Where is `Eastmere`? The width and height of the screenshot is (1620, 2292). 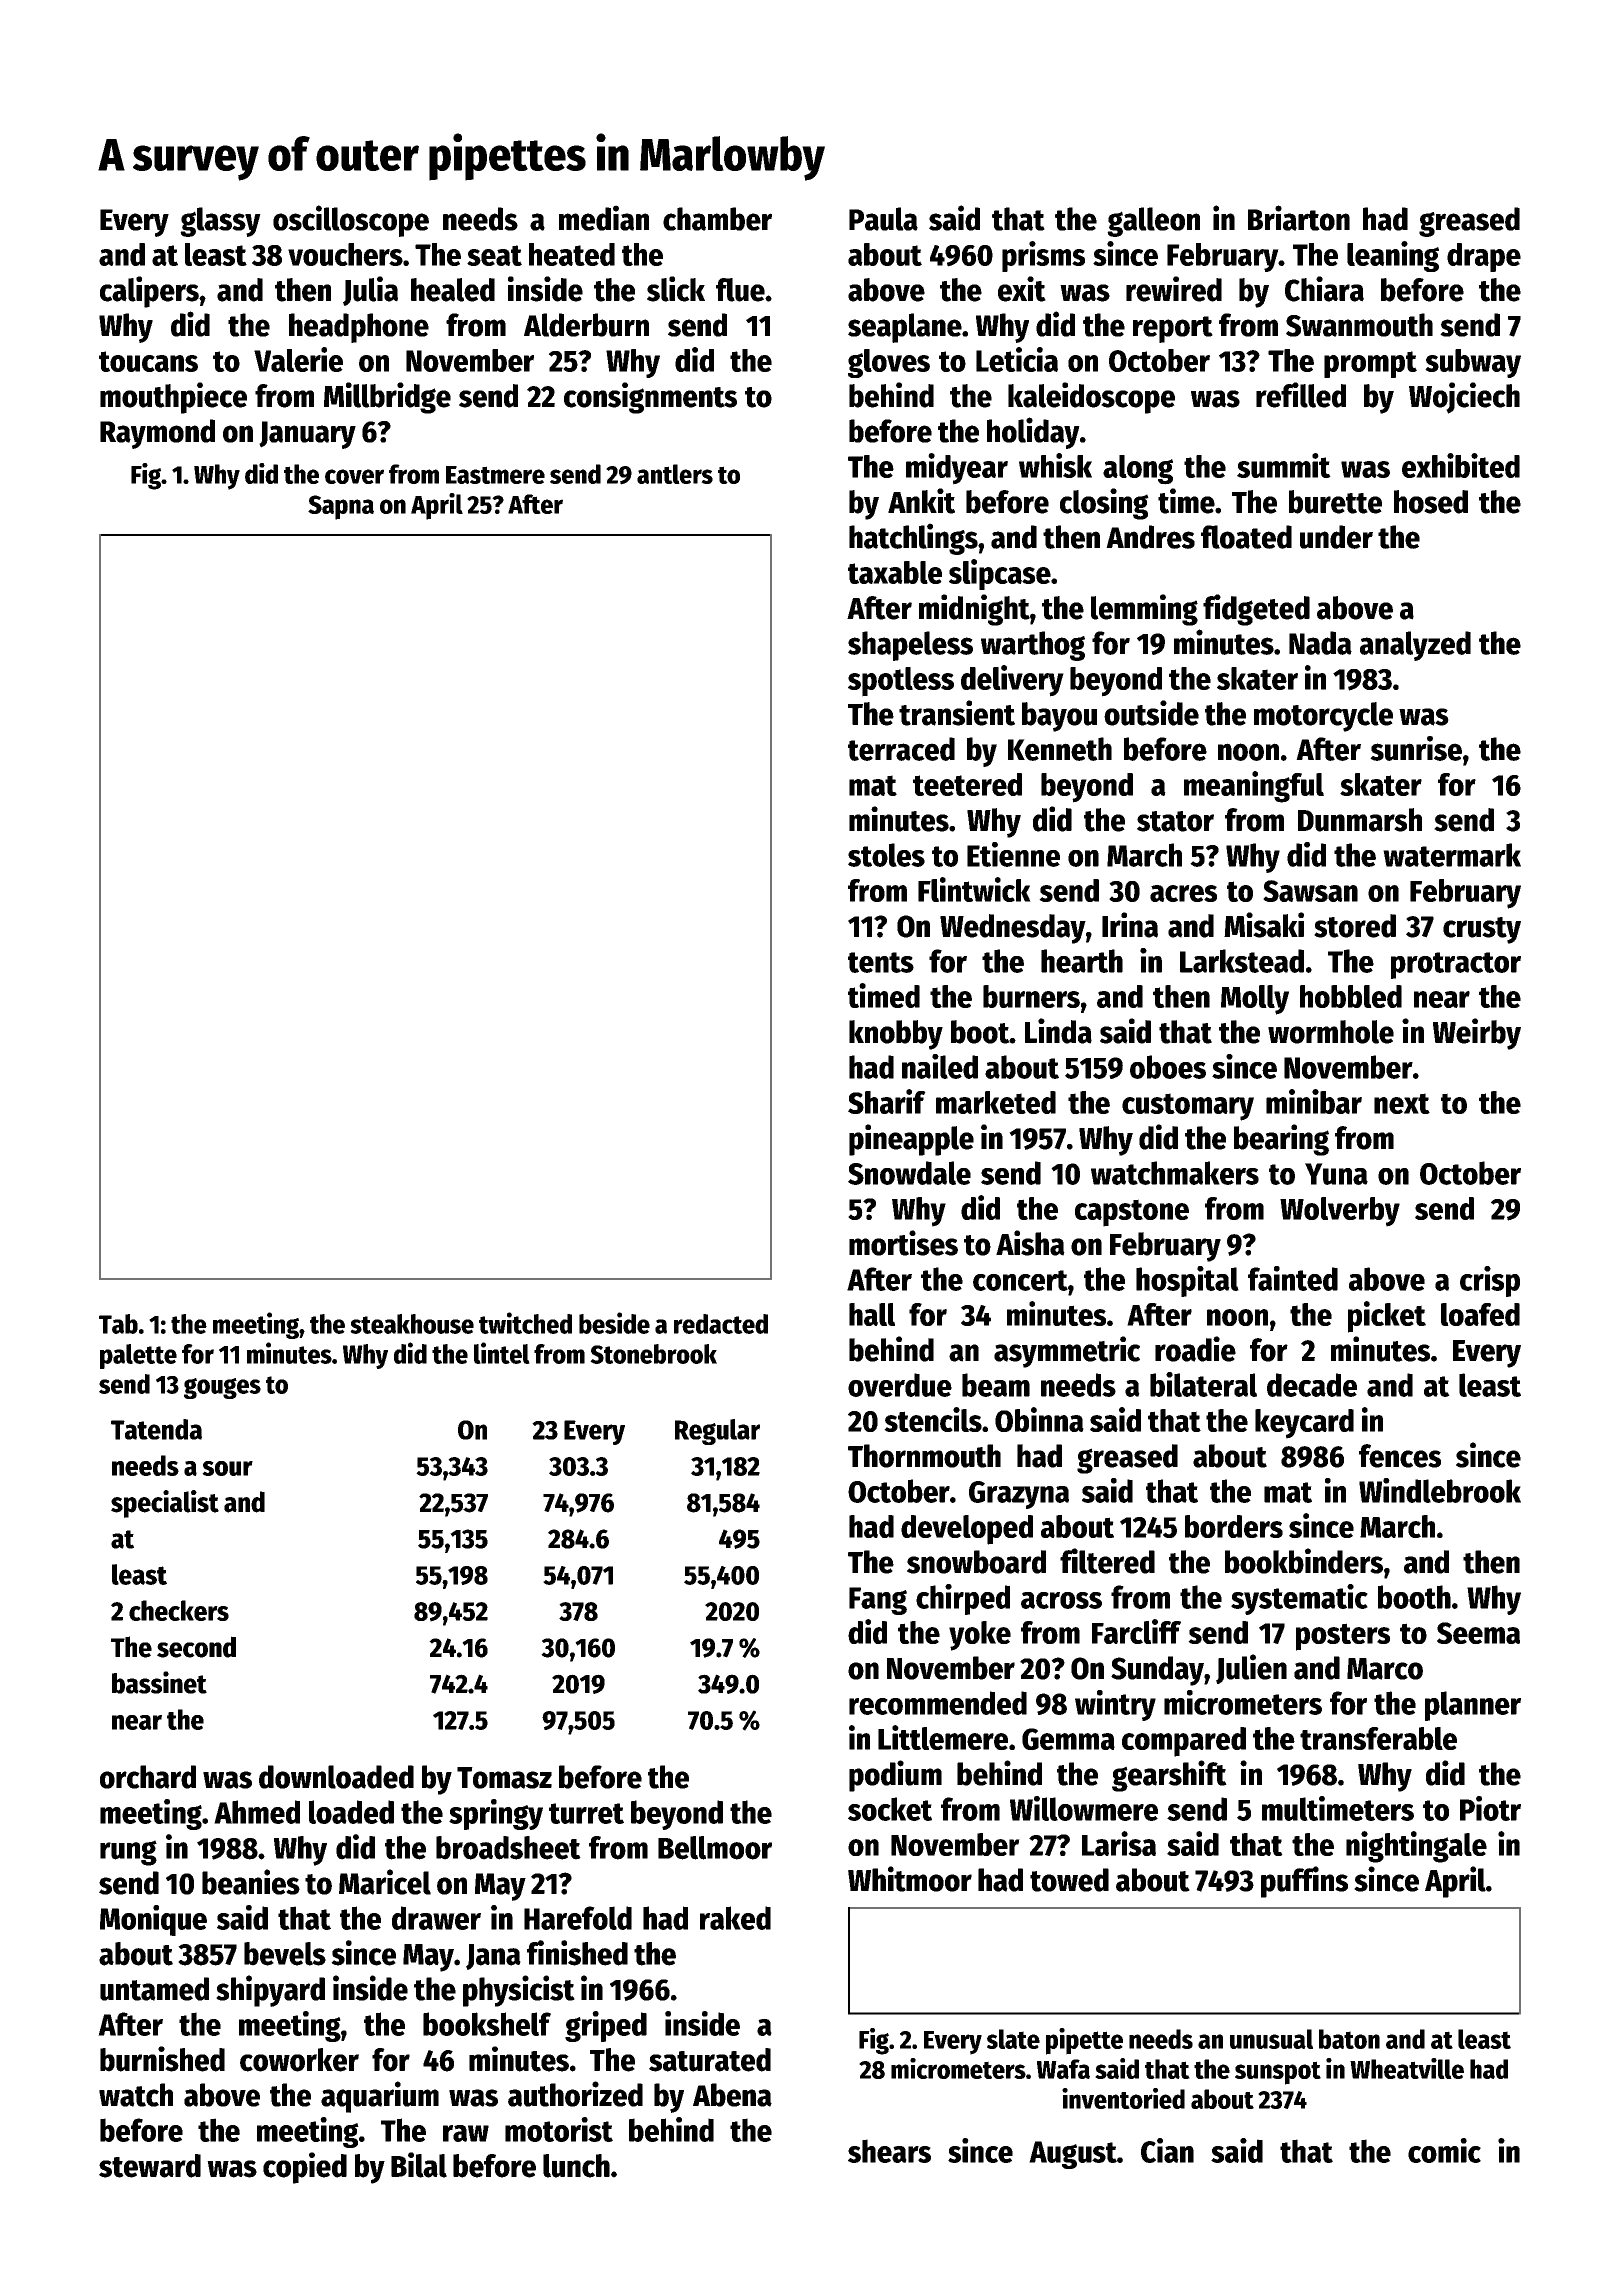 Eastmere is located at coordinates (495, 475).
